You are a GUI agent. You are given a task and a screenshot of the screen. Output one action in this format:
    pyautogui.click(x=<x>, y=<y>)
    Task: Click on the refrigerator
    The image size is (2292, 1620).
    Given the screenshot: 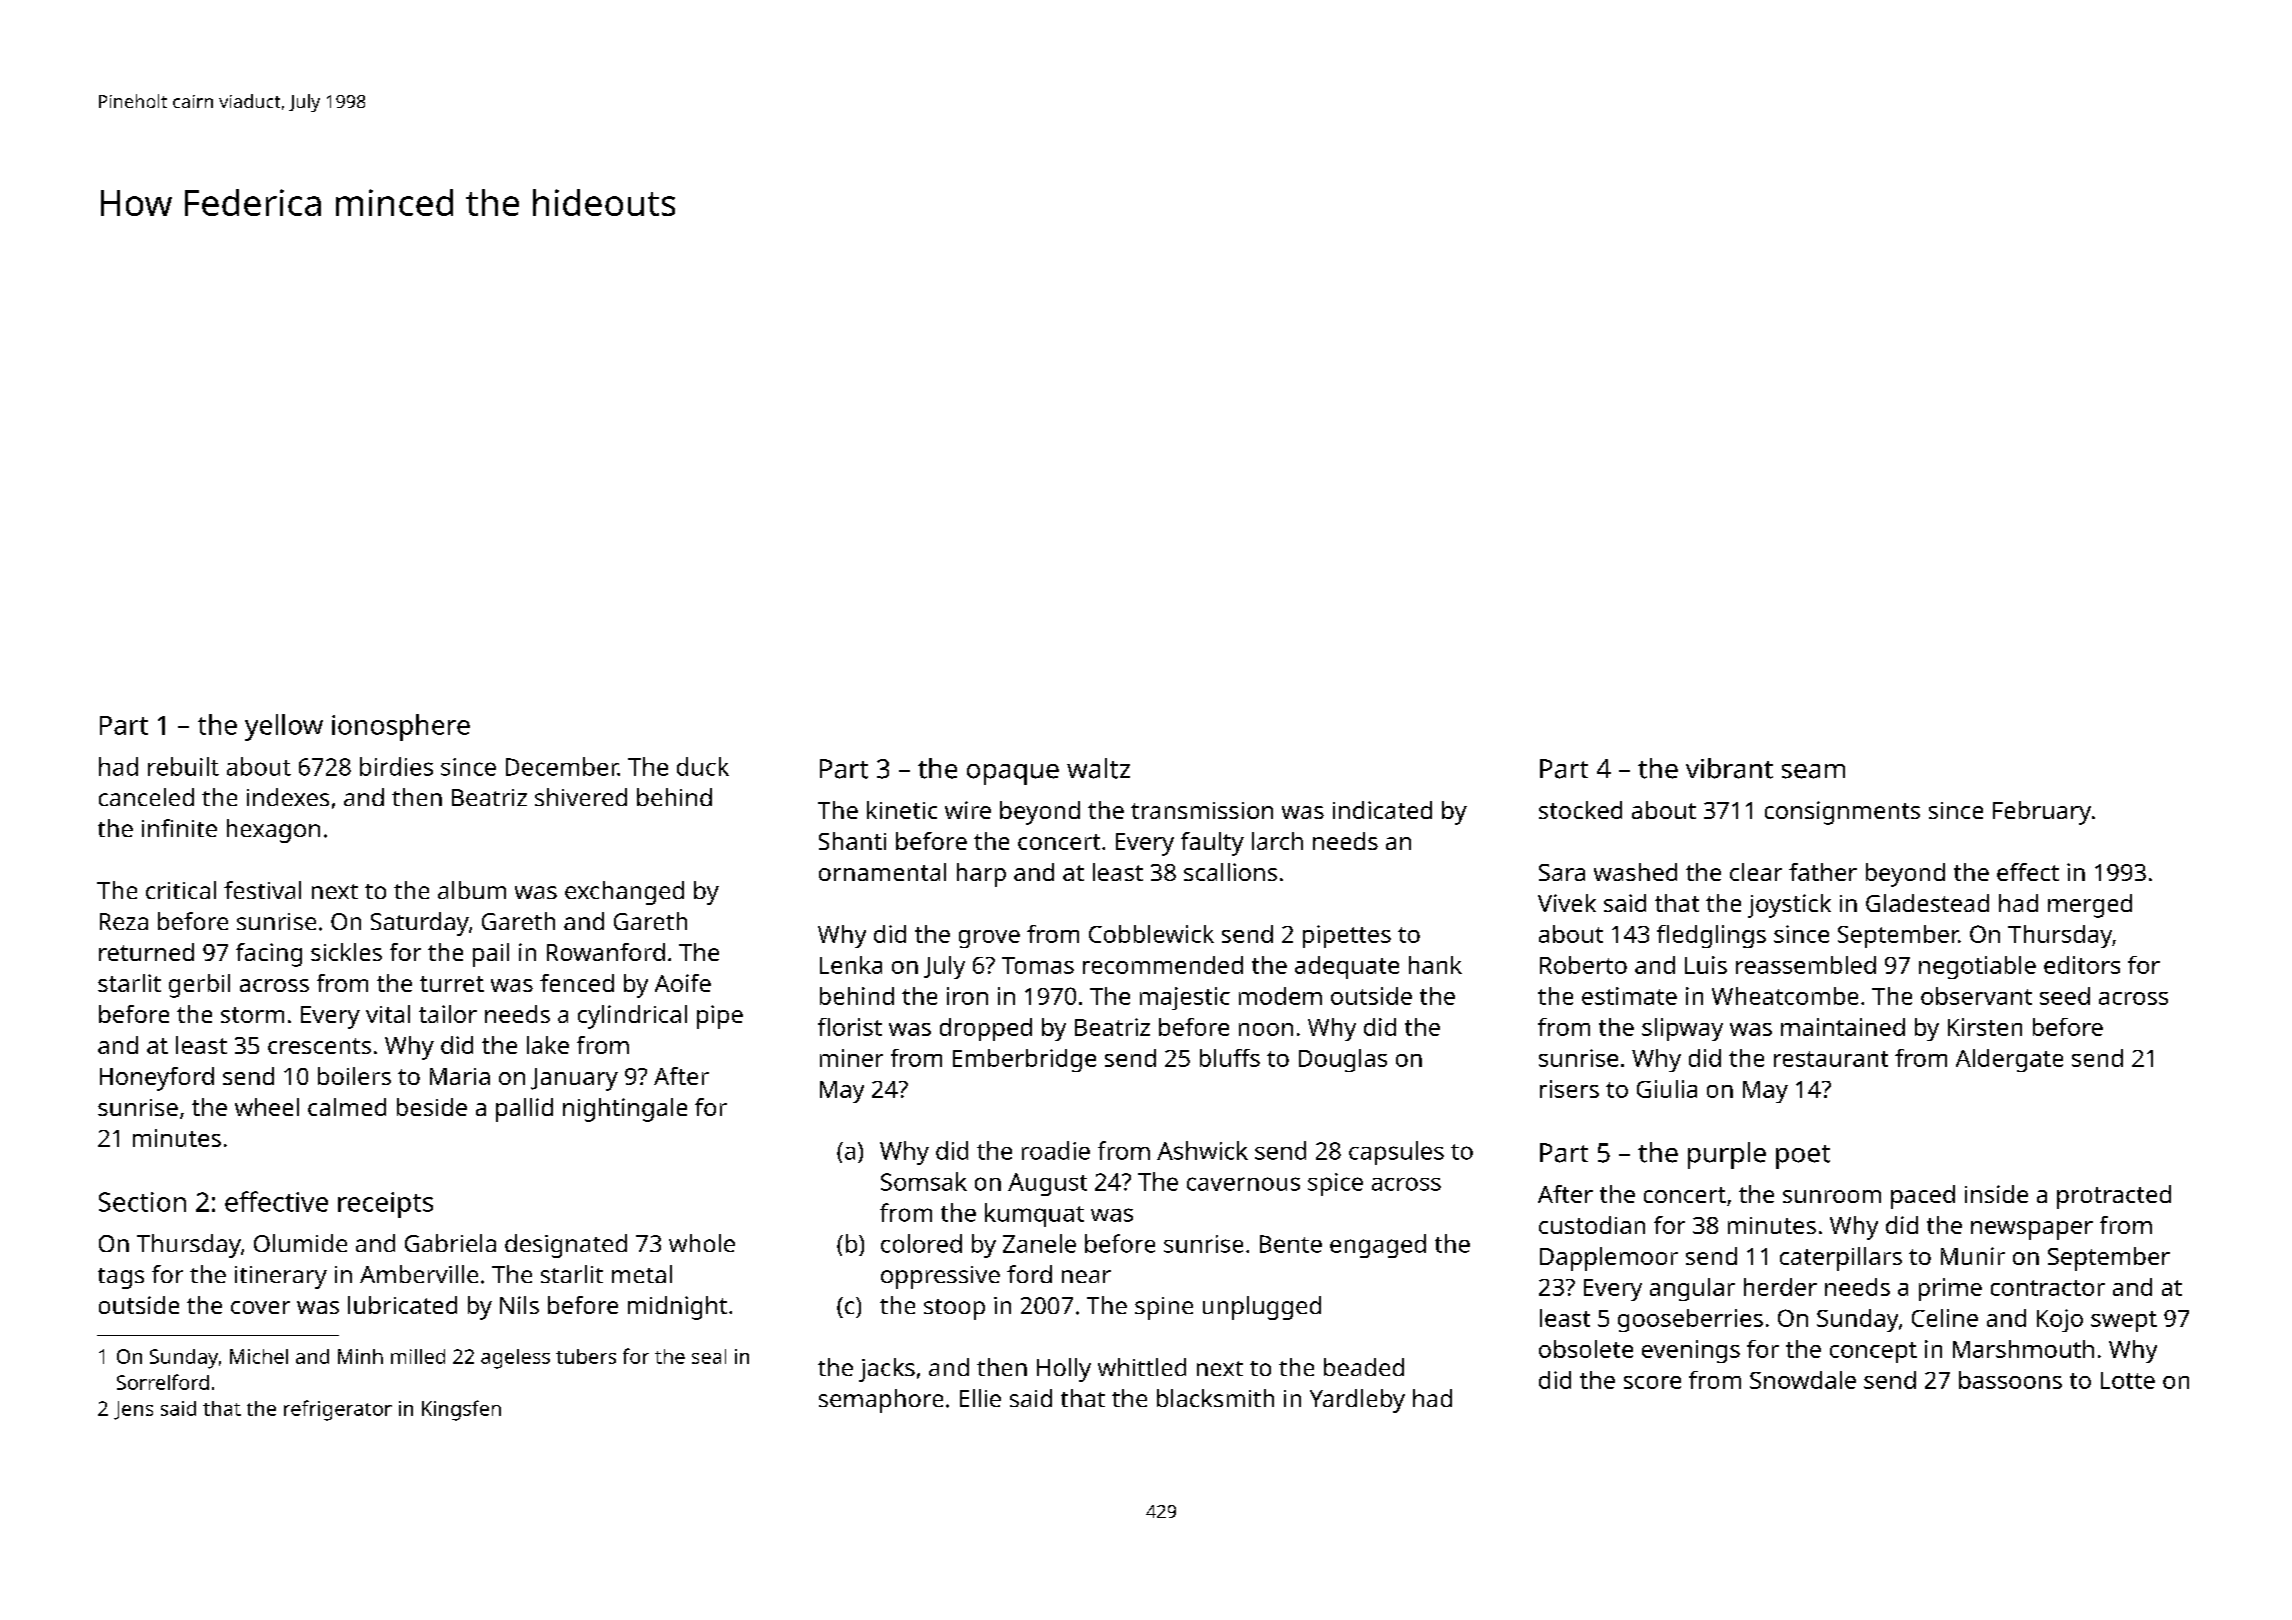 What is the action you would take?
    pyautogui.click(x=338, y=1410)
